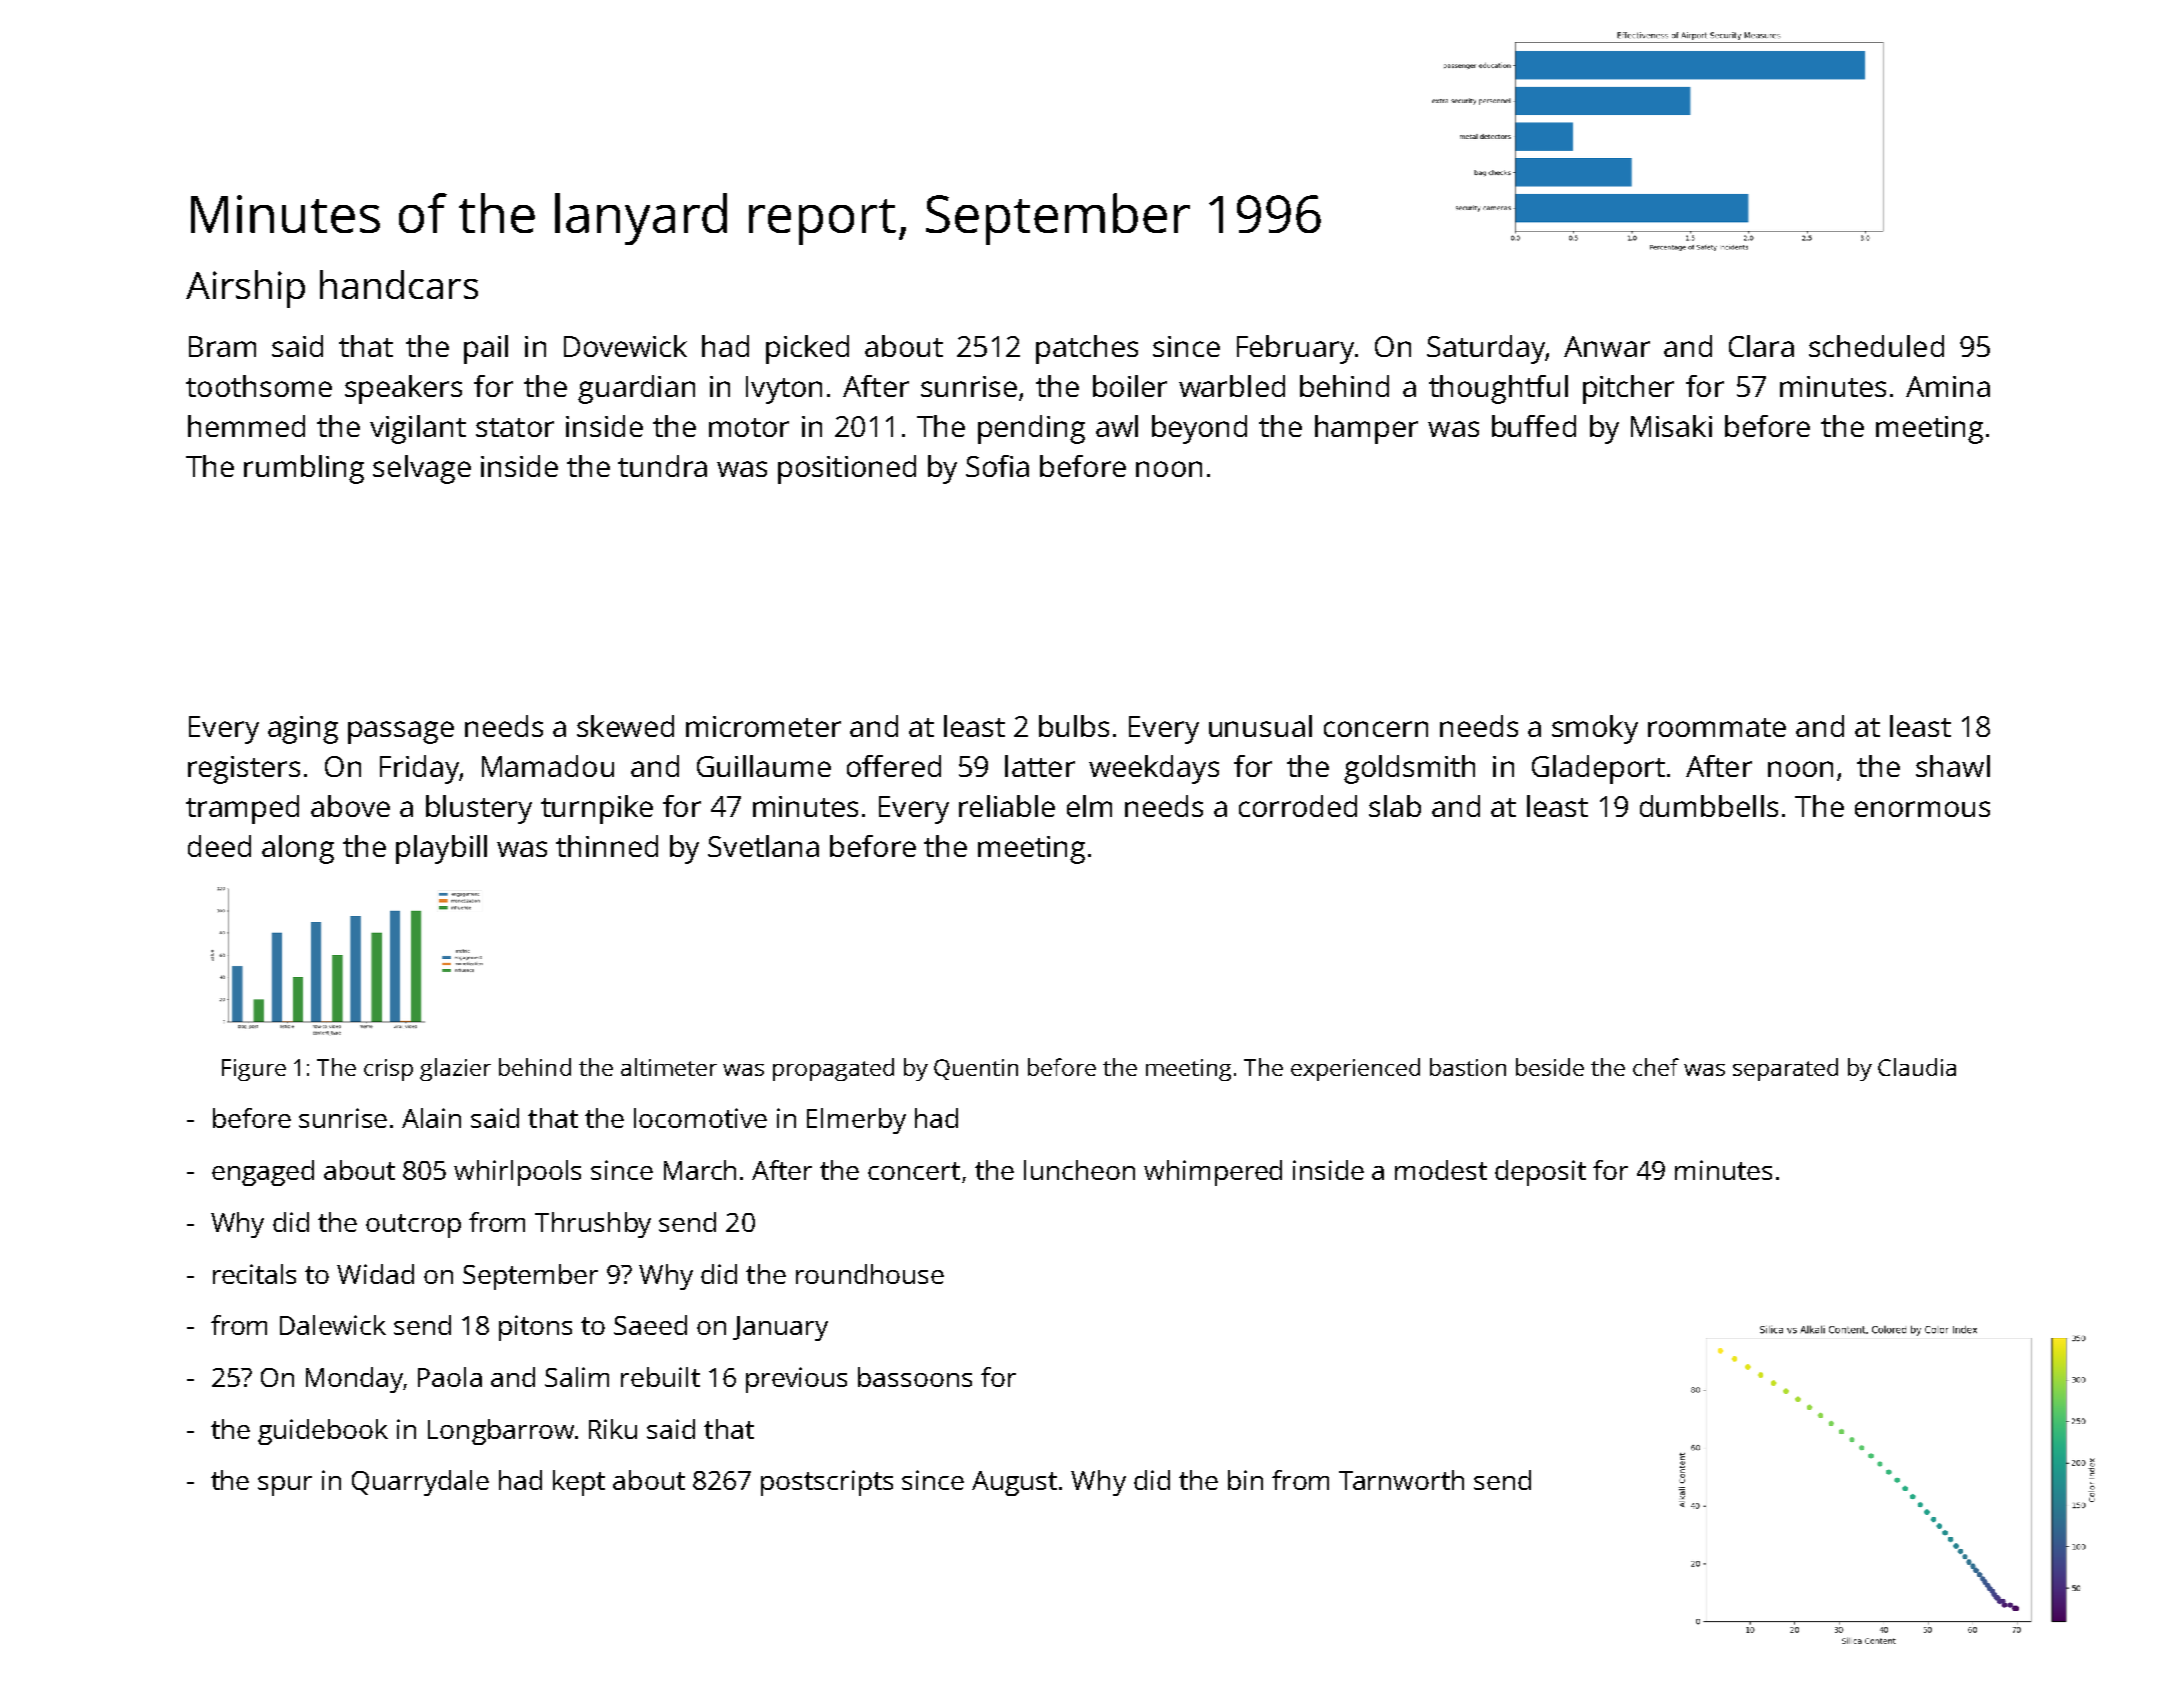 The height and width of the image is (1683, 2178). What do you see at coordinates (399, 284) in the image?
I see `handcars` at bounding box center [399, 284].
